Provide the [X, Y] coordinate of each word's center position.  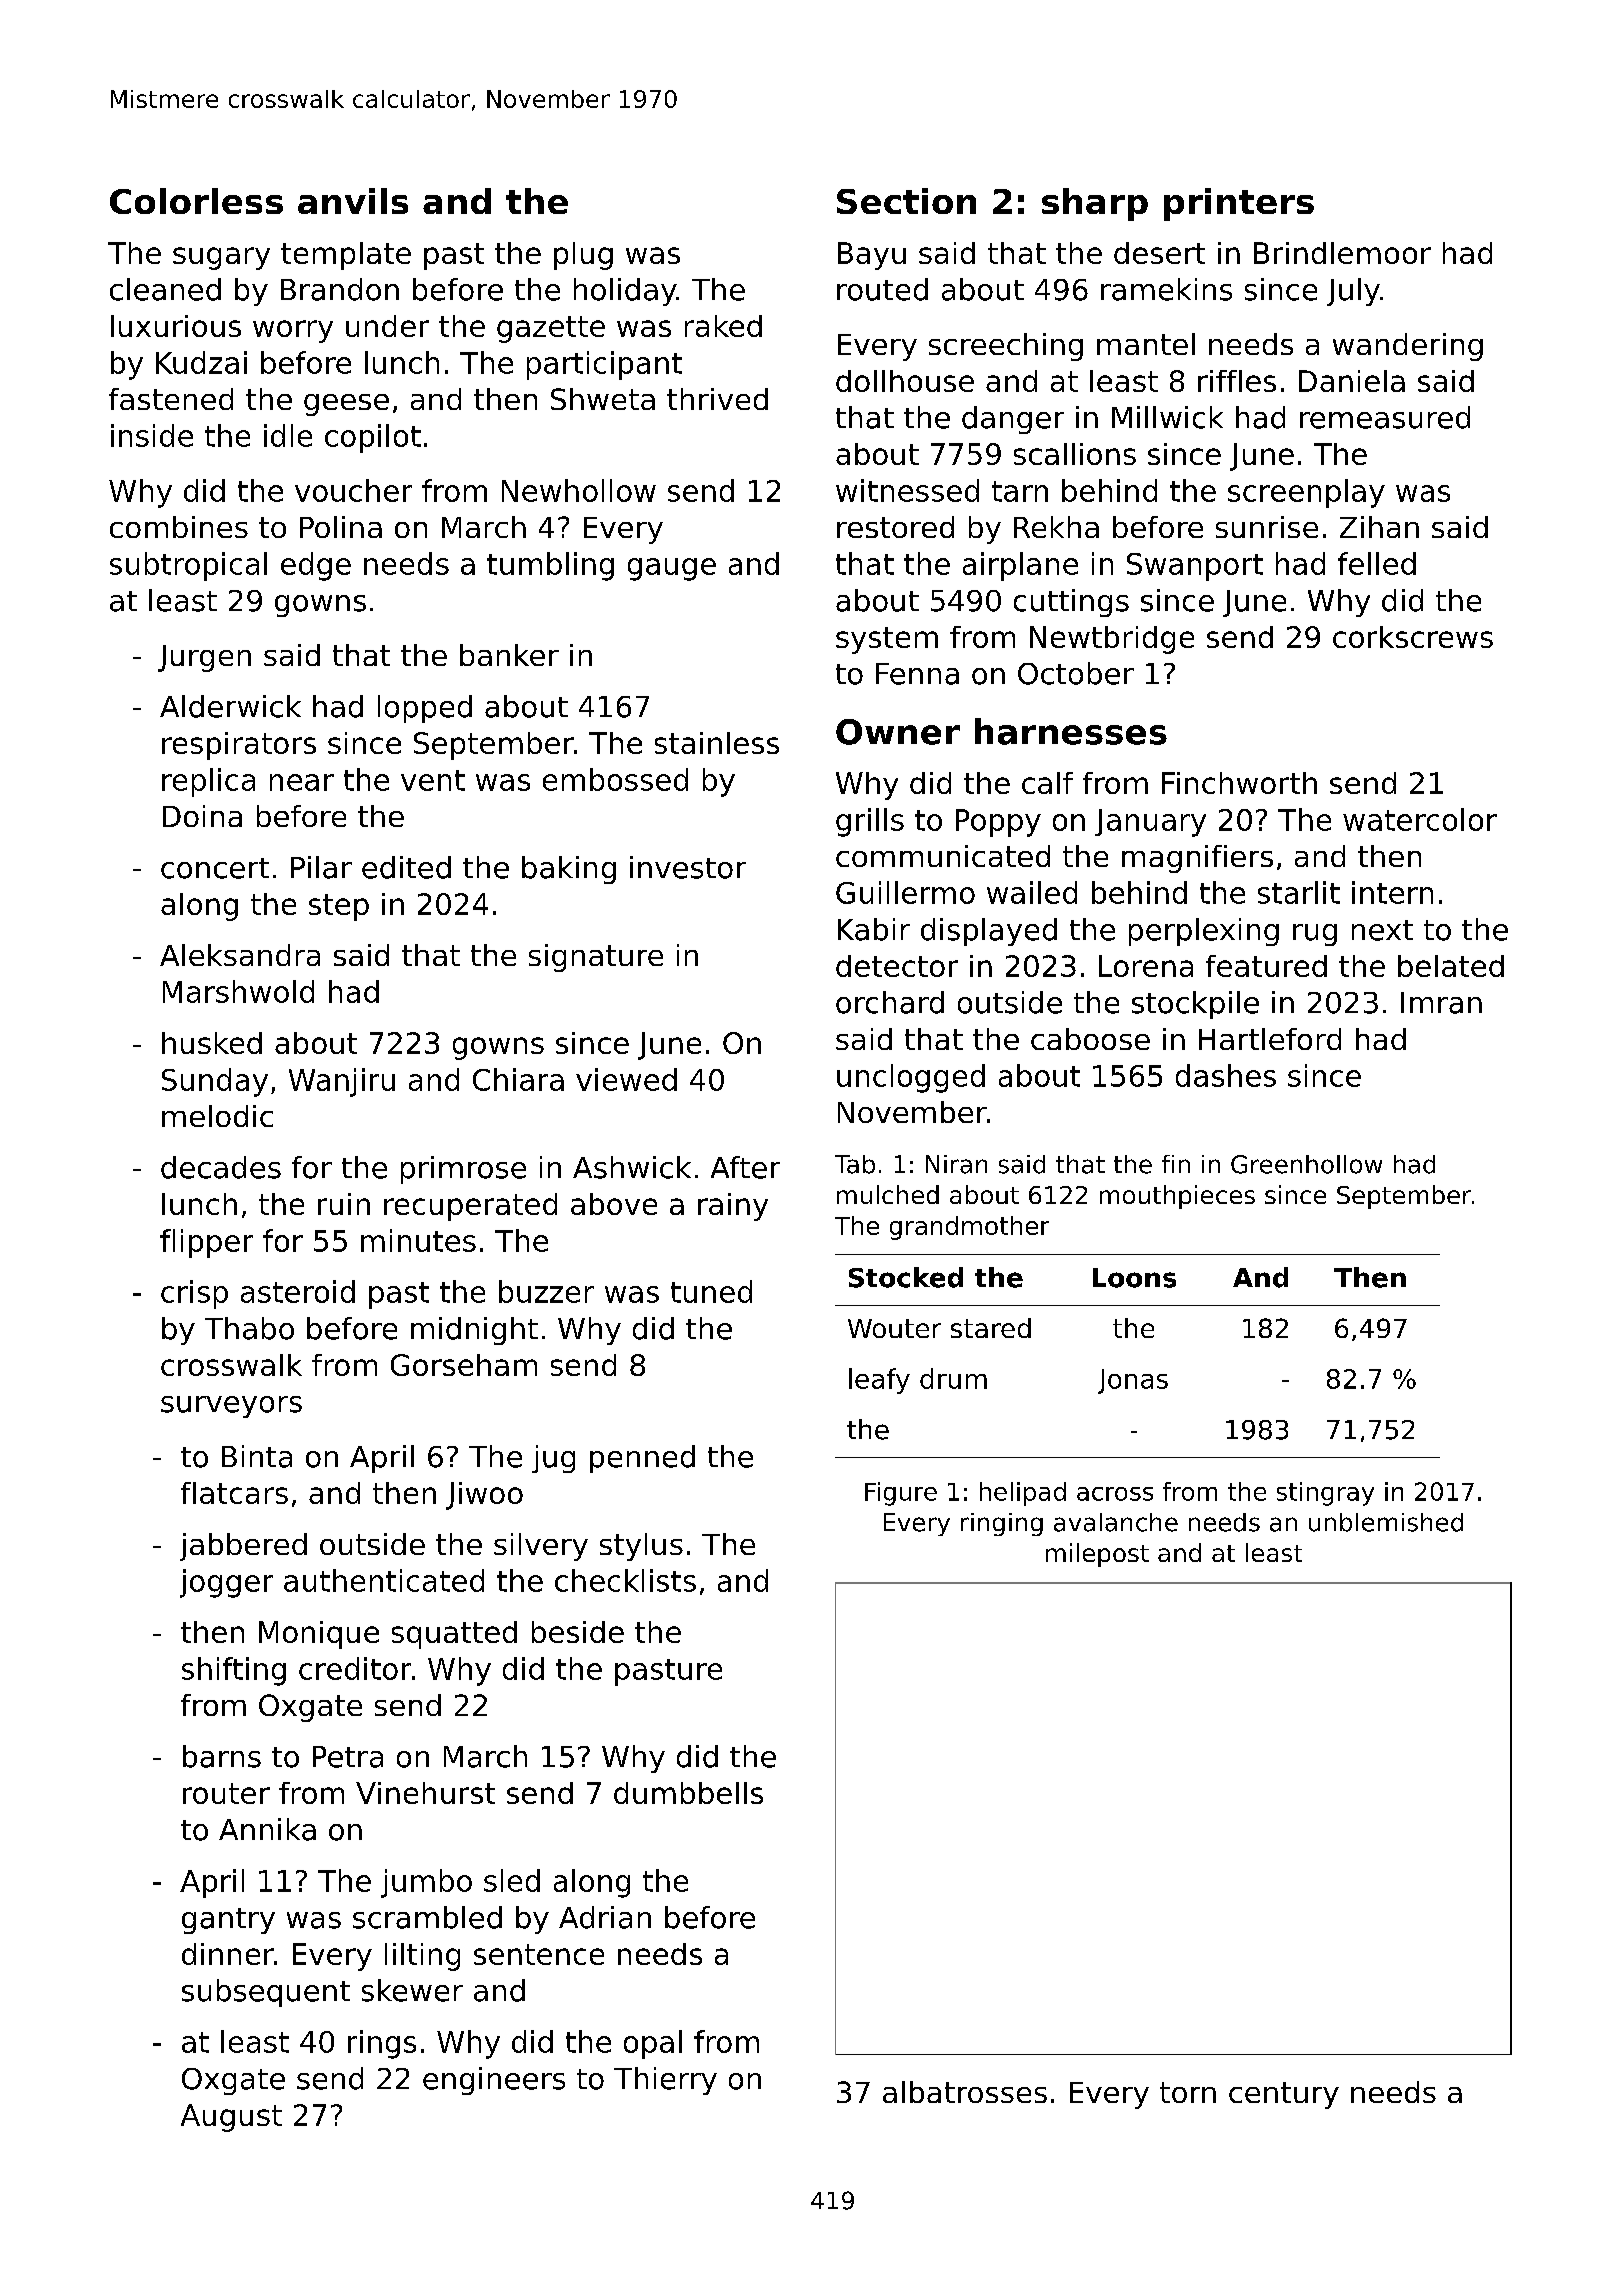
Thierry [665, 2081]
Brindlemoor [1342, 253]
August [231, 2118]
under [387, 326]
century [1284, 2095]
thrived [717, 399]
